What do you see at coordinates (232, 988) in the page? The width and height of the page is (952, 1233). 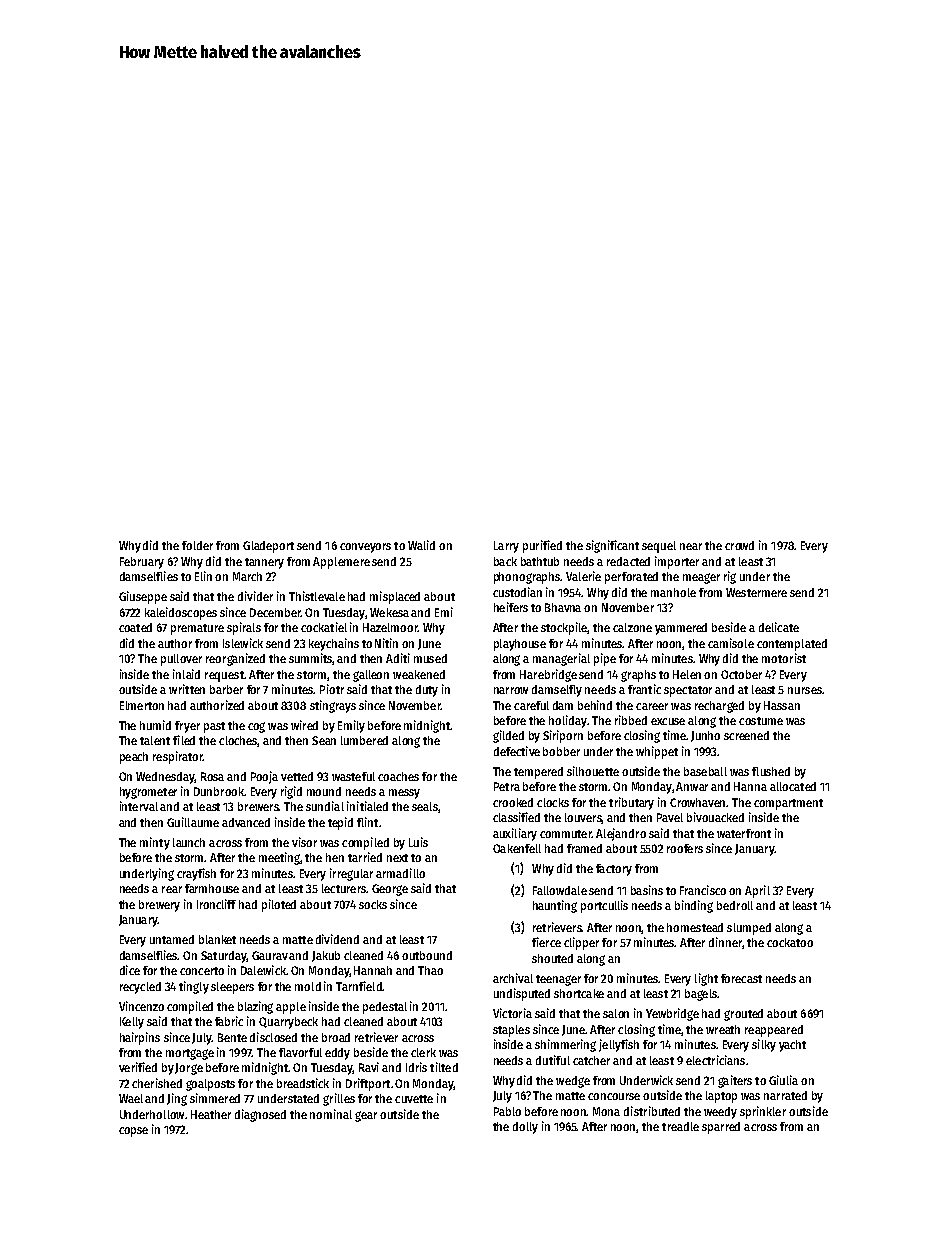 I see `sleepers` at bounding box center [232, 988].
